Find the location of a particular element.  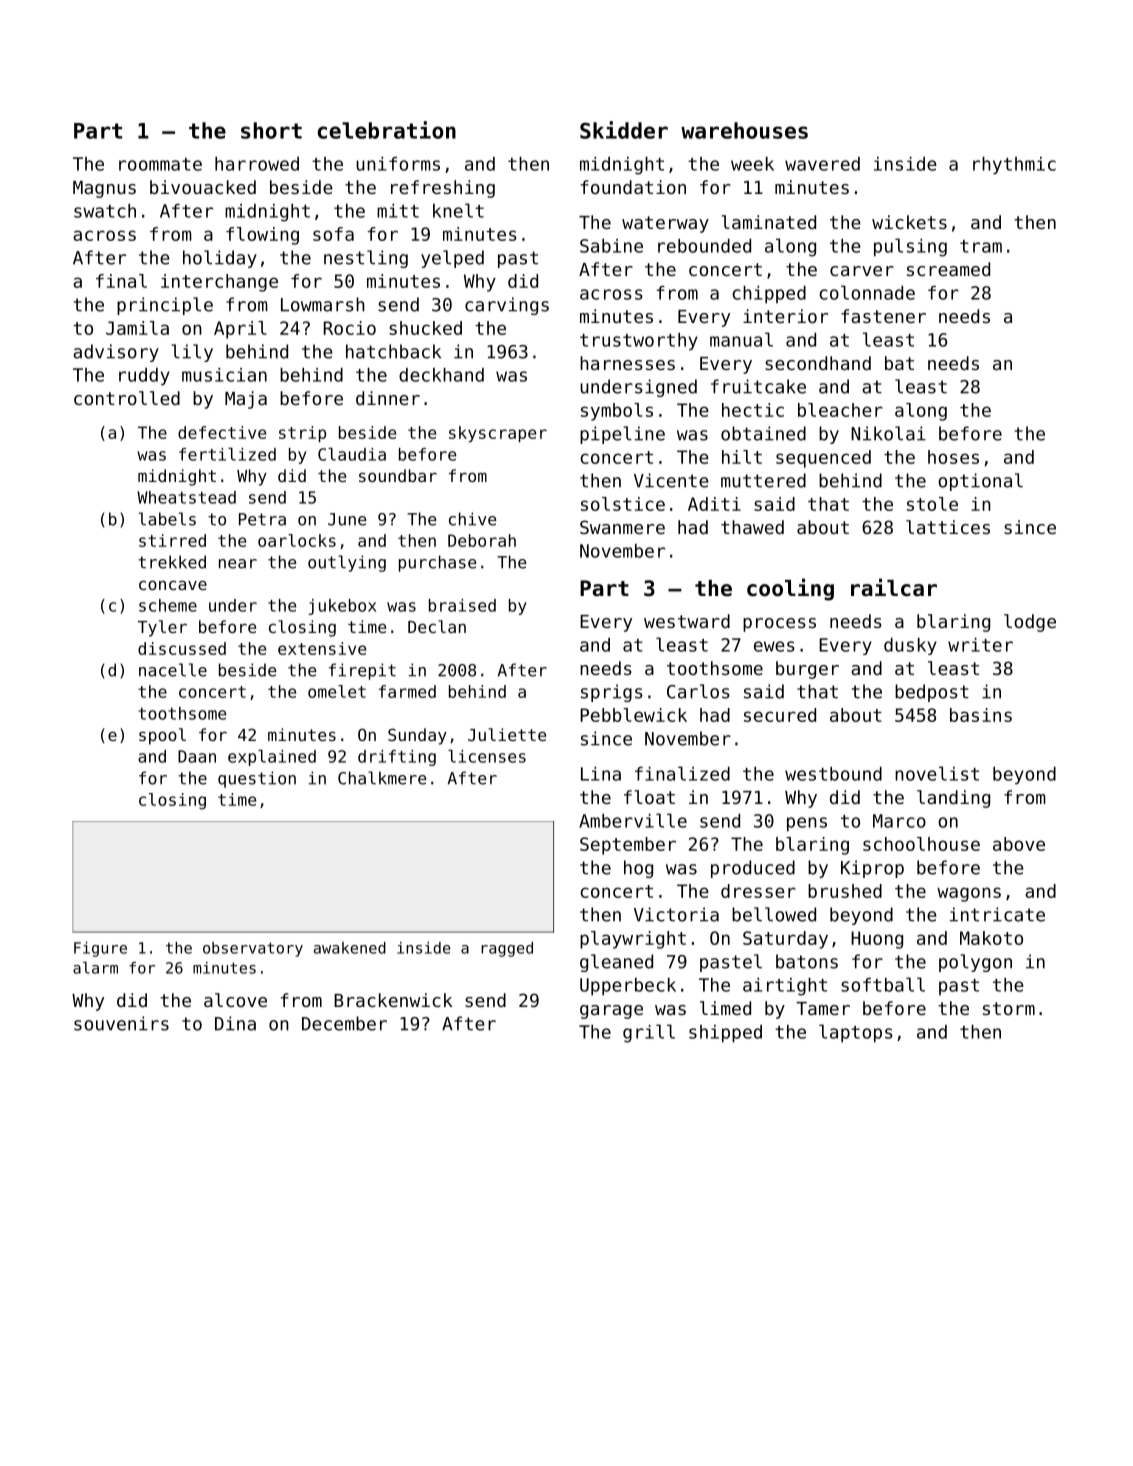

uniforms is located at coordinates (398, 164).
